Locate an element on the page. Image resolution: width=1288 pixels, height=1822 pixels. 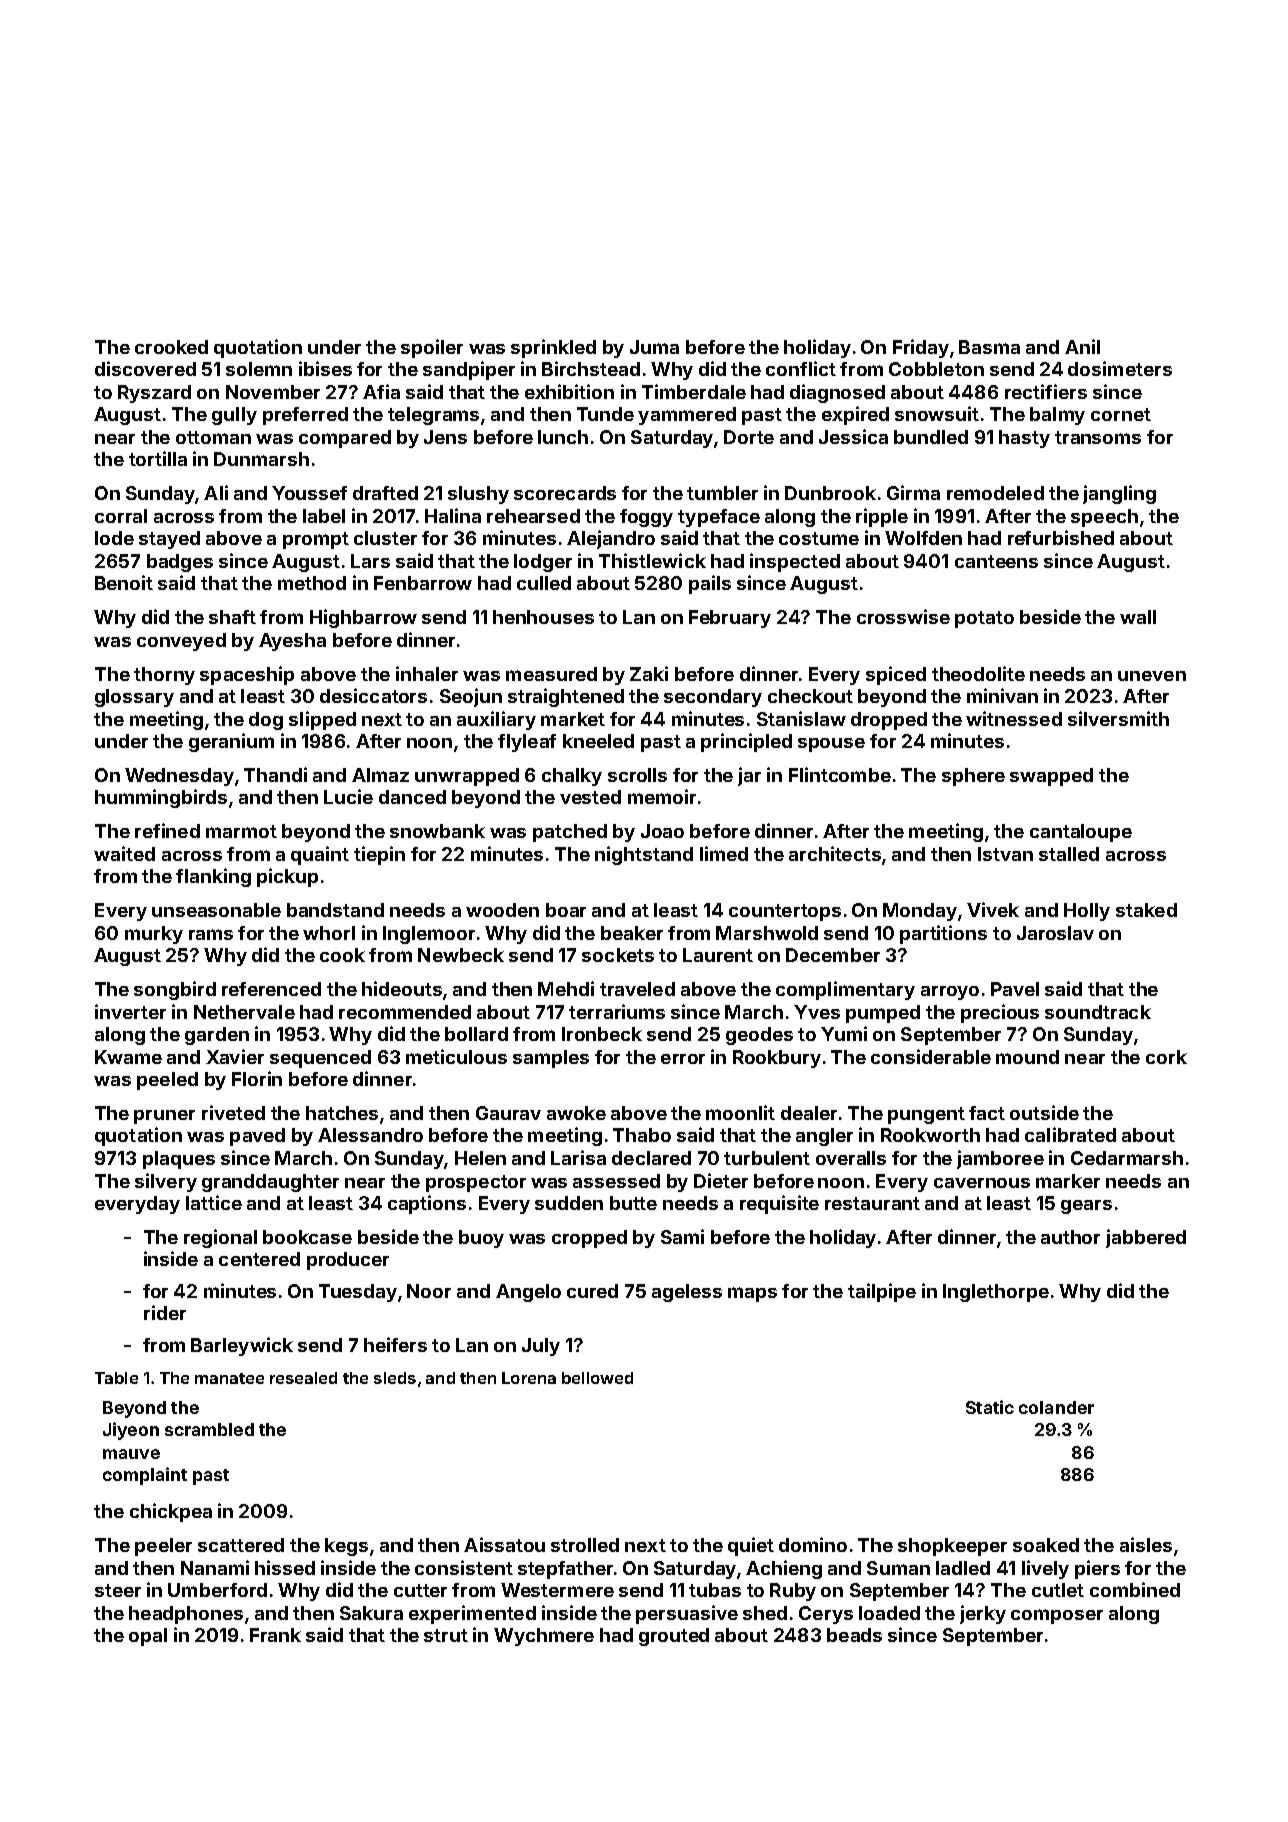
Lorena is located at coordinates (529, 1378).
